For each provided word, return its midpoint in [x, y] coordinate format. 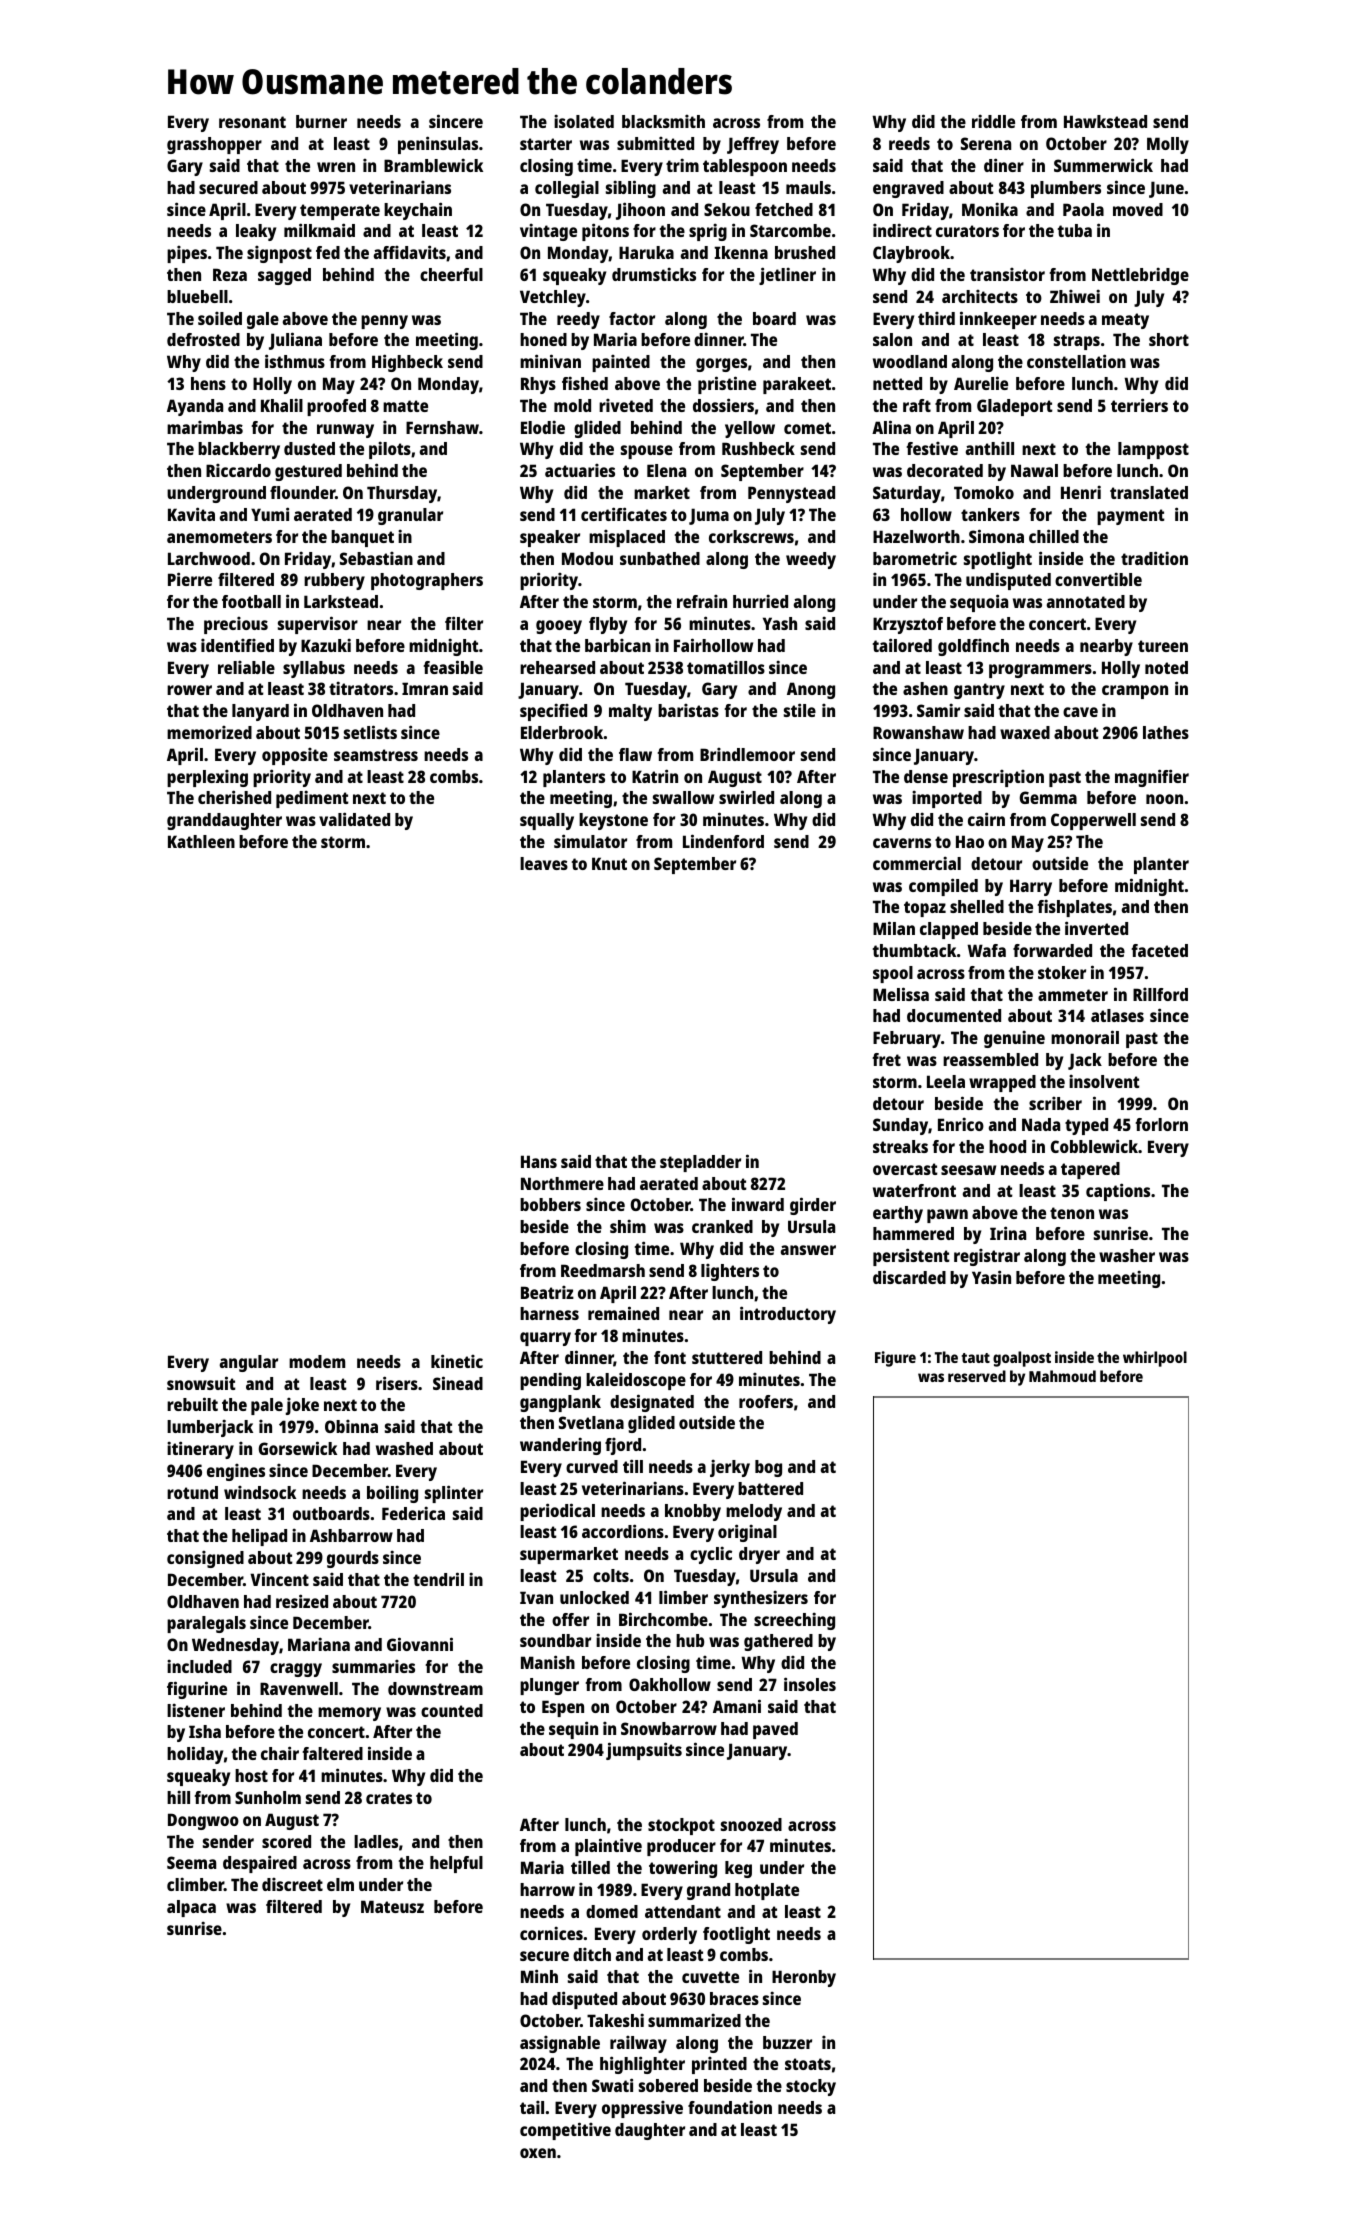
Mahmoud [1062, 1376]
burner [321, 121]
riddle [993, 121]
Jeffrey [753, 145]
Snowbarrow [669, 1728]
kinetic [457, 1361]
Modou [587, 558]
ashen [925, 688]
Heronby [804, 1978]
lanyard [260, 712]
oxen [538, 2153]
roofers [766, 1401]
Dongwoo [203, 1821]
